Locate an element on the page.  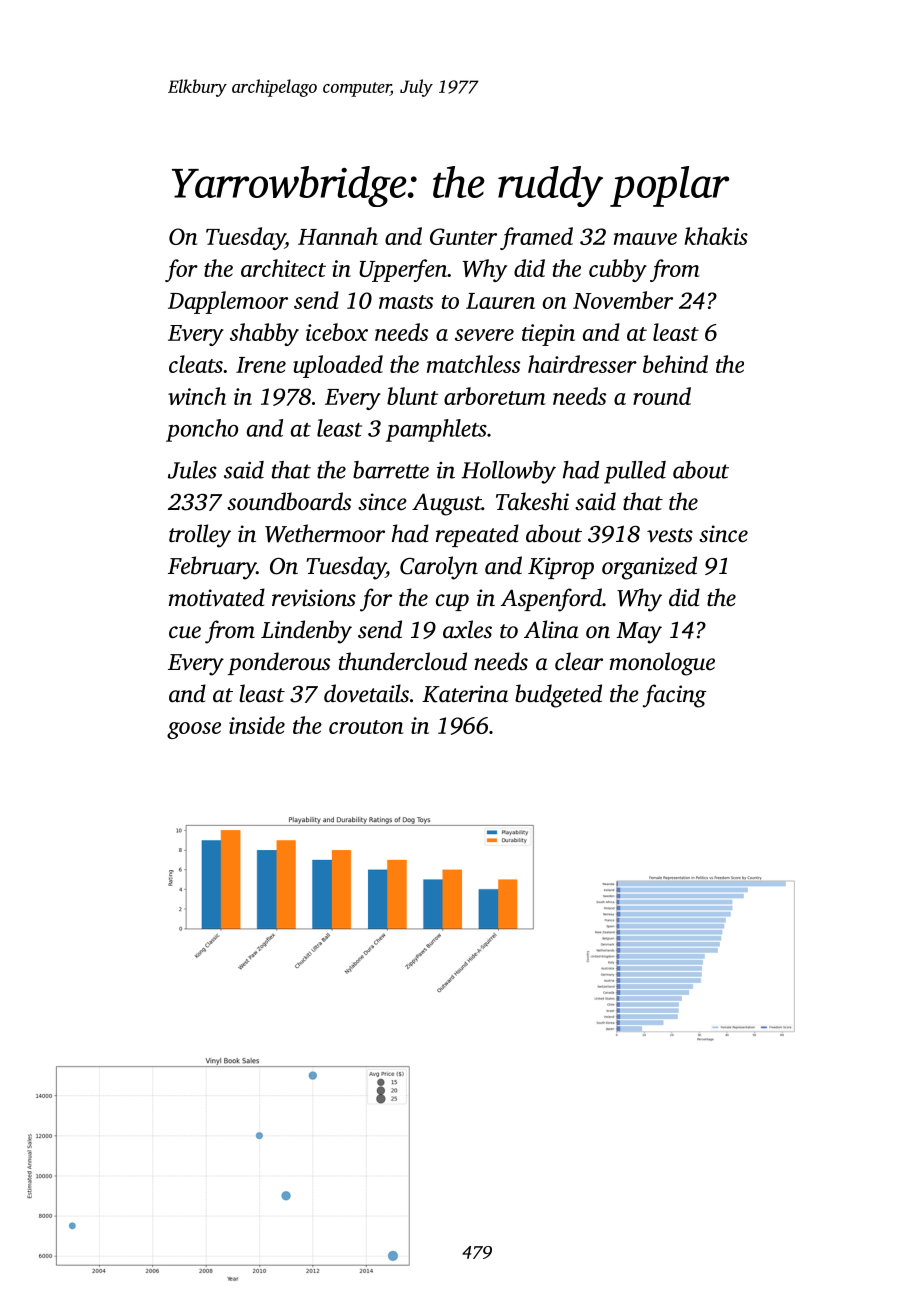
Dapplemoor is located at coordinates (228, 302).
